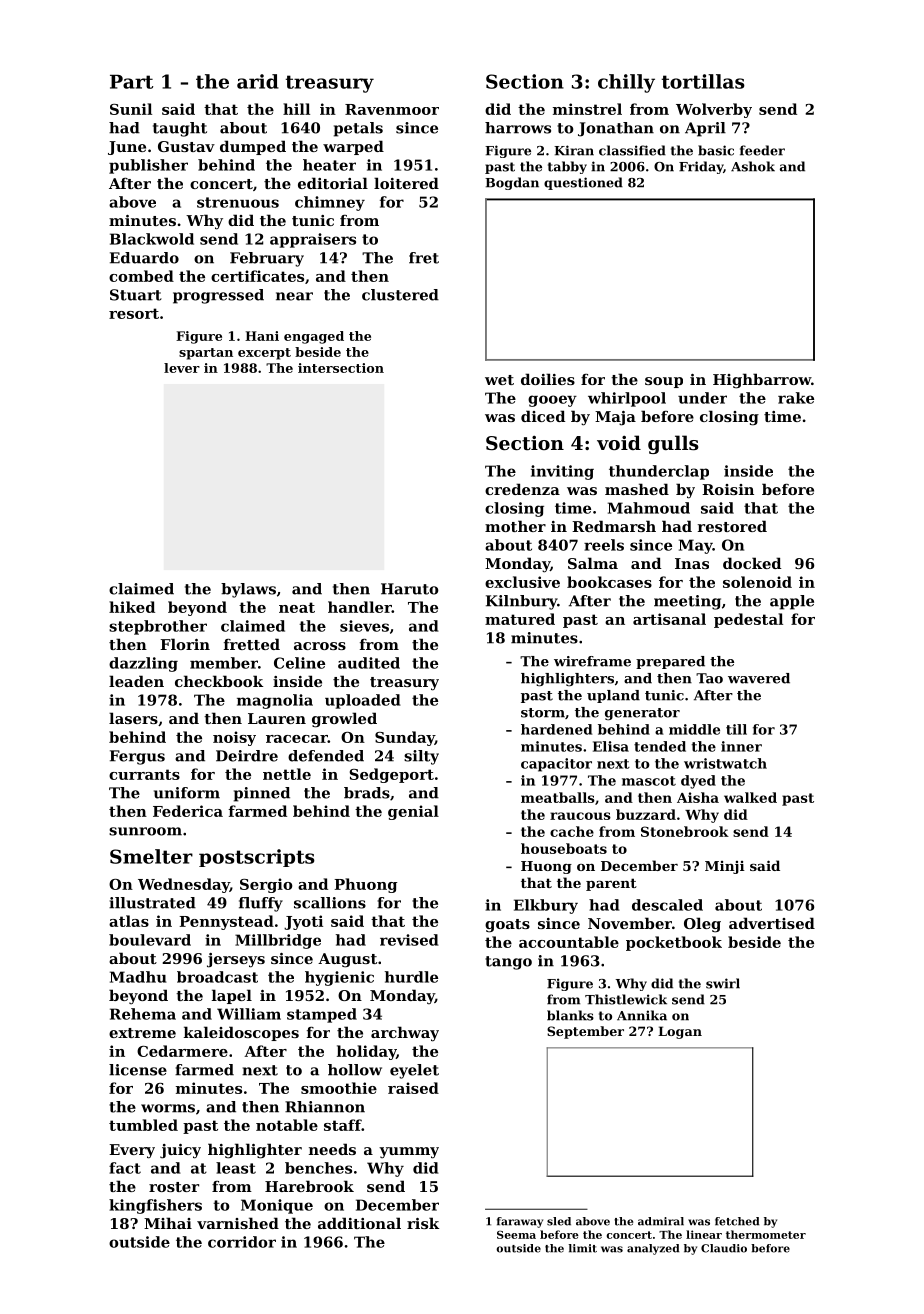 The height and width of the screenshot is (1314, 924). I want to click on genial, so click(413, 812).
